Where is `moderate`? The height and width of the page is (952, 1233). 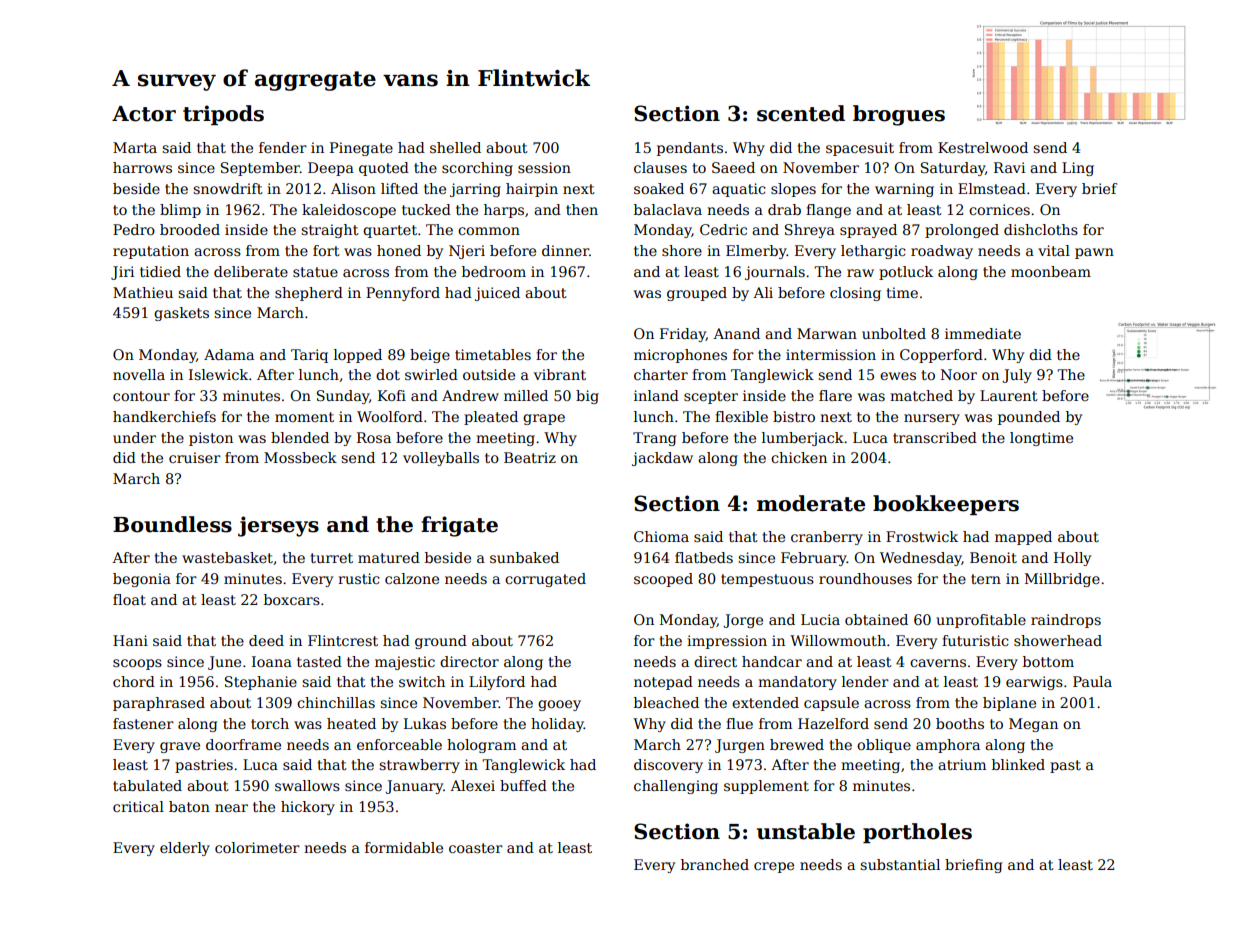 moderate is located at coordinates (811, 503).
